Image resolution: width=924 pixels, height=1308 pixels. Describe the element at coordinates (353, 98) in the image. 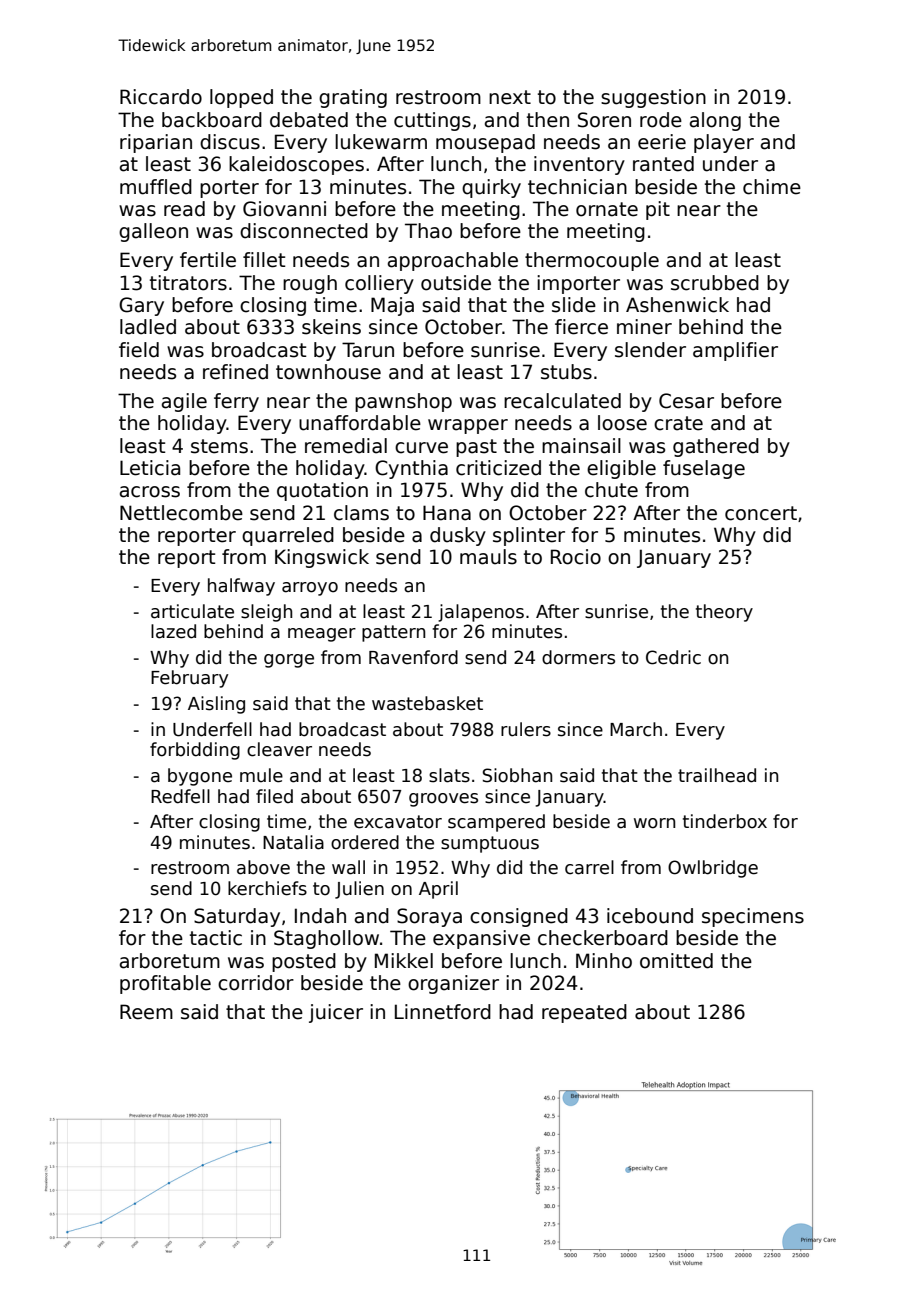

I see `grating` at that location.
